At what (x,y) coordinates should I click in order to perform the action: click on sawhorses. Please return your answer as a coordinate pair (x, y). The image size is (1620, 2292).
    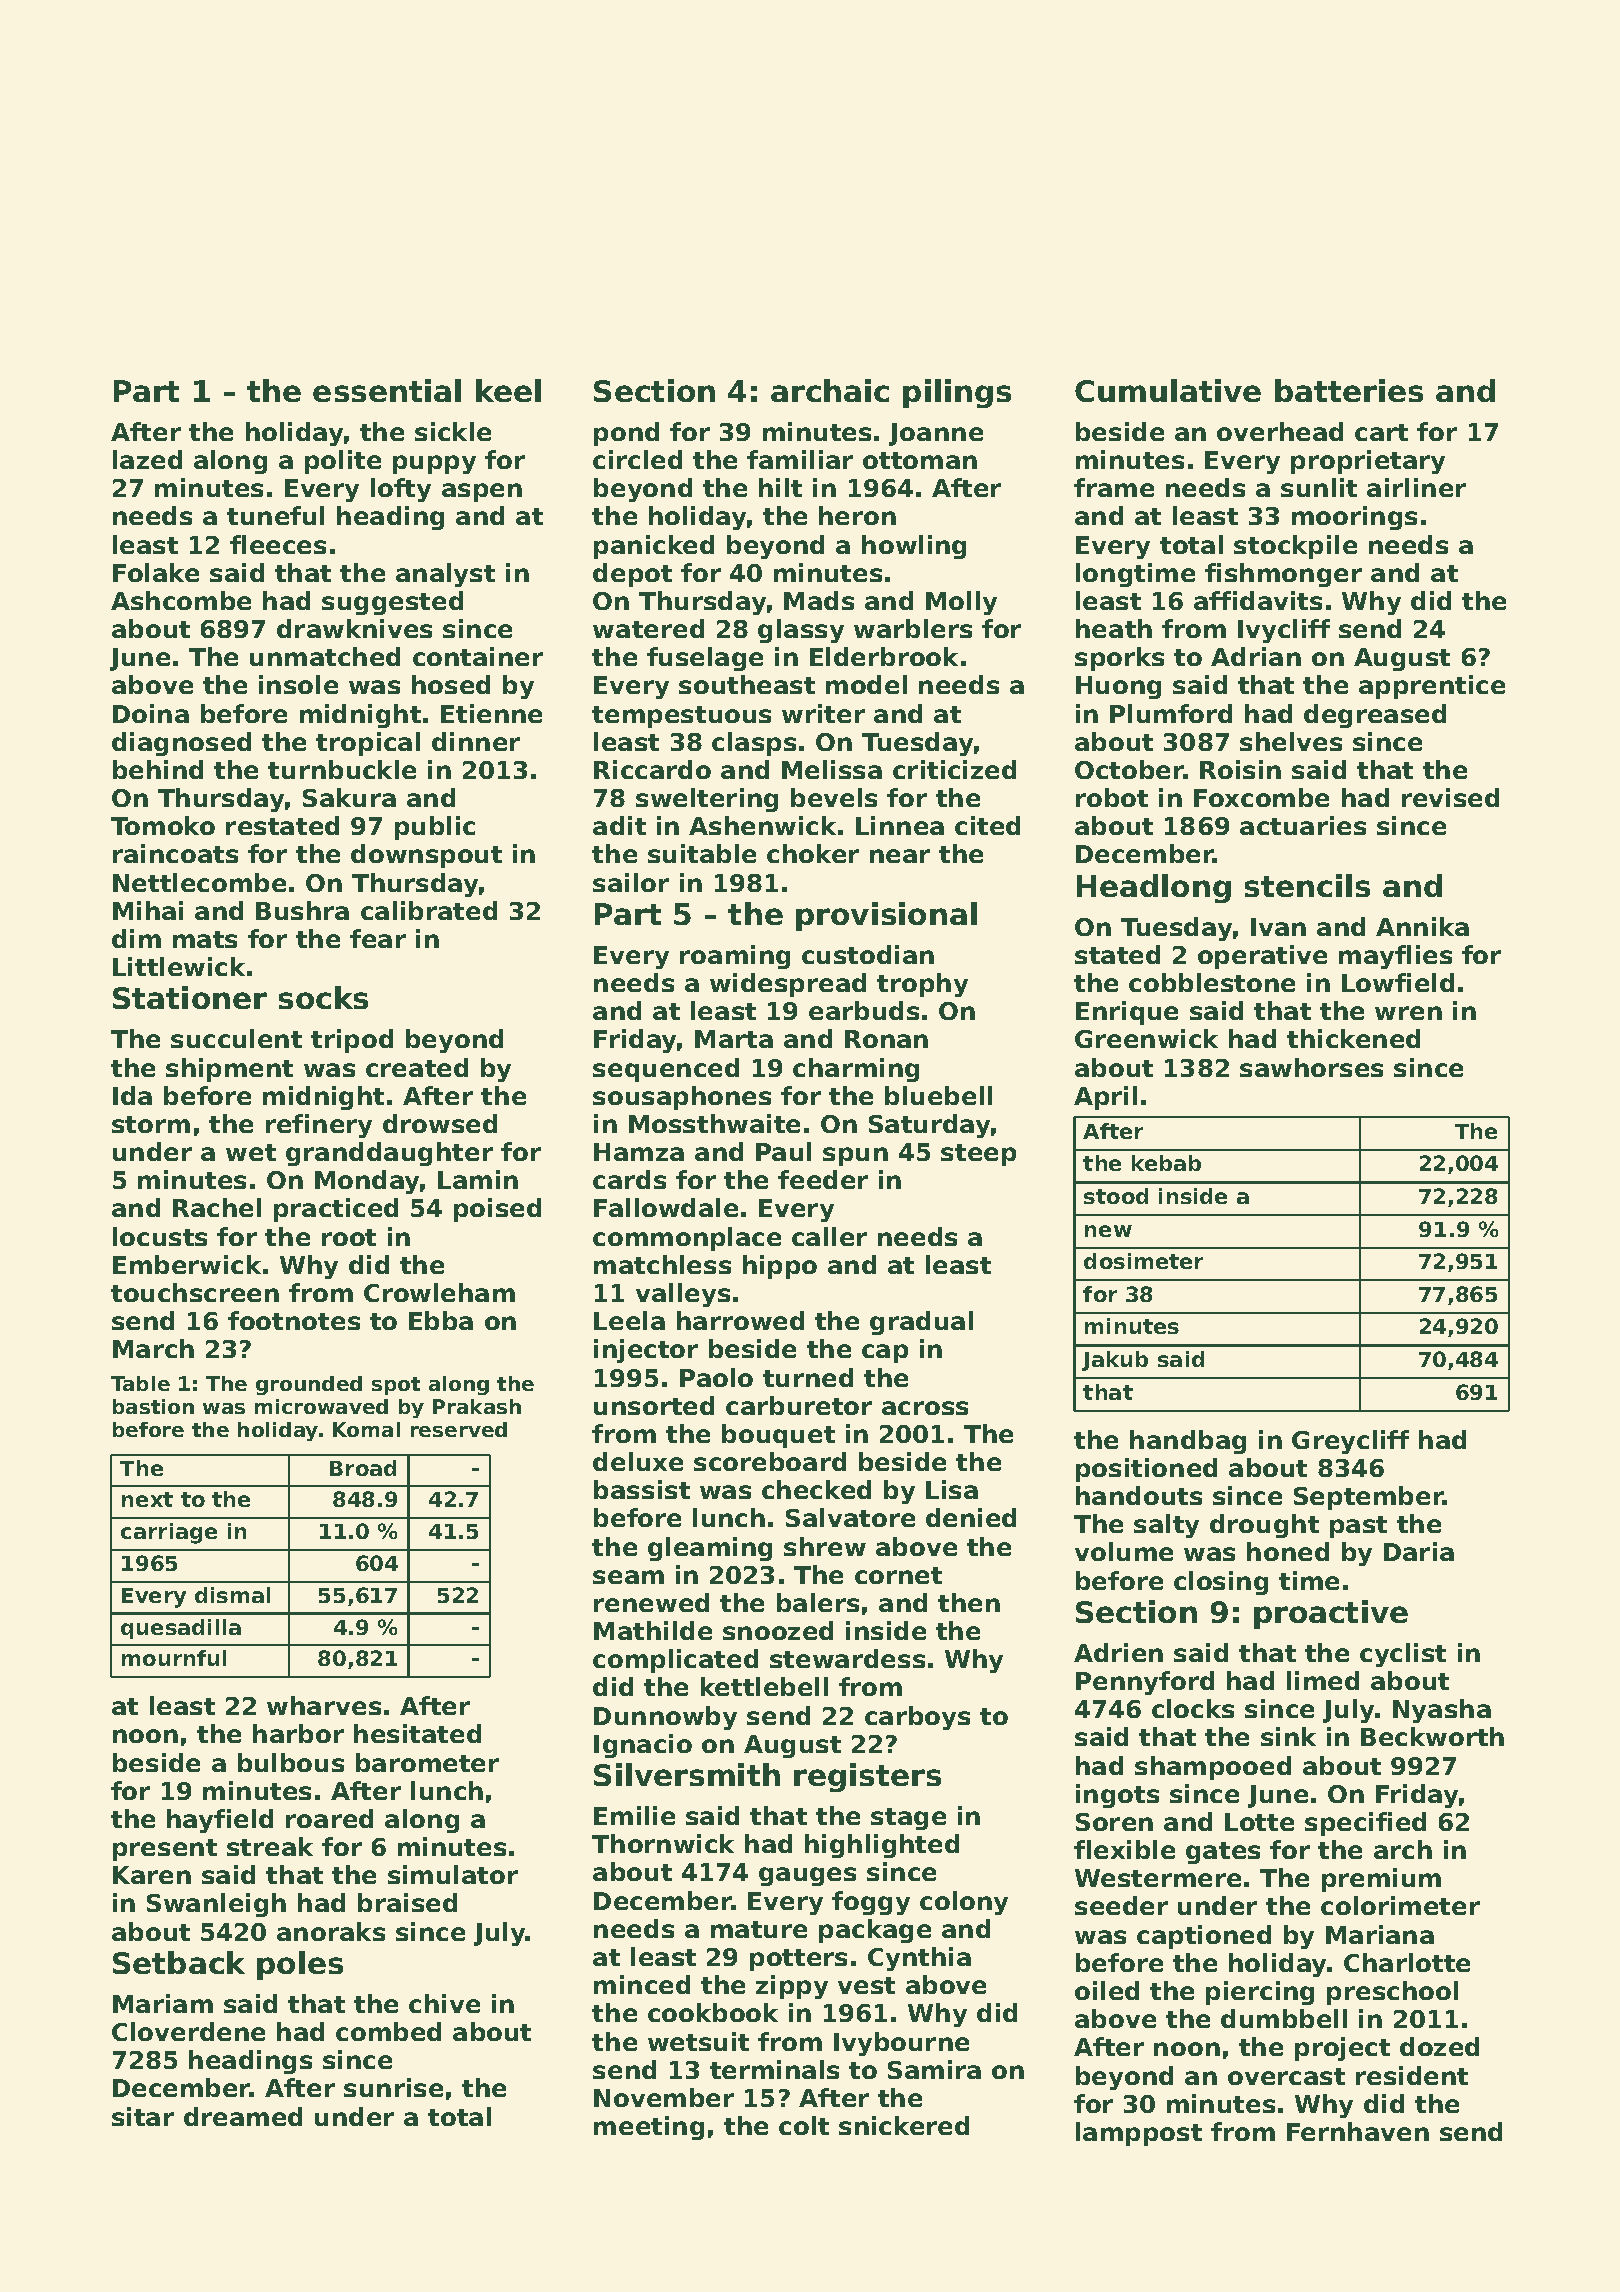
    Looking at the image, I should click on (1311, 1067).
